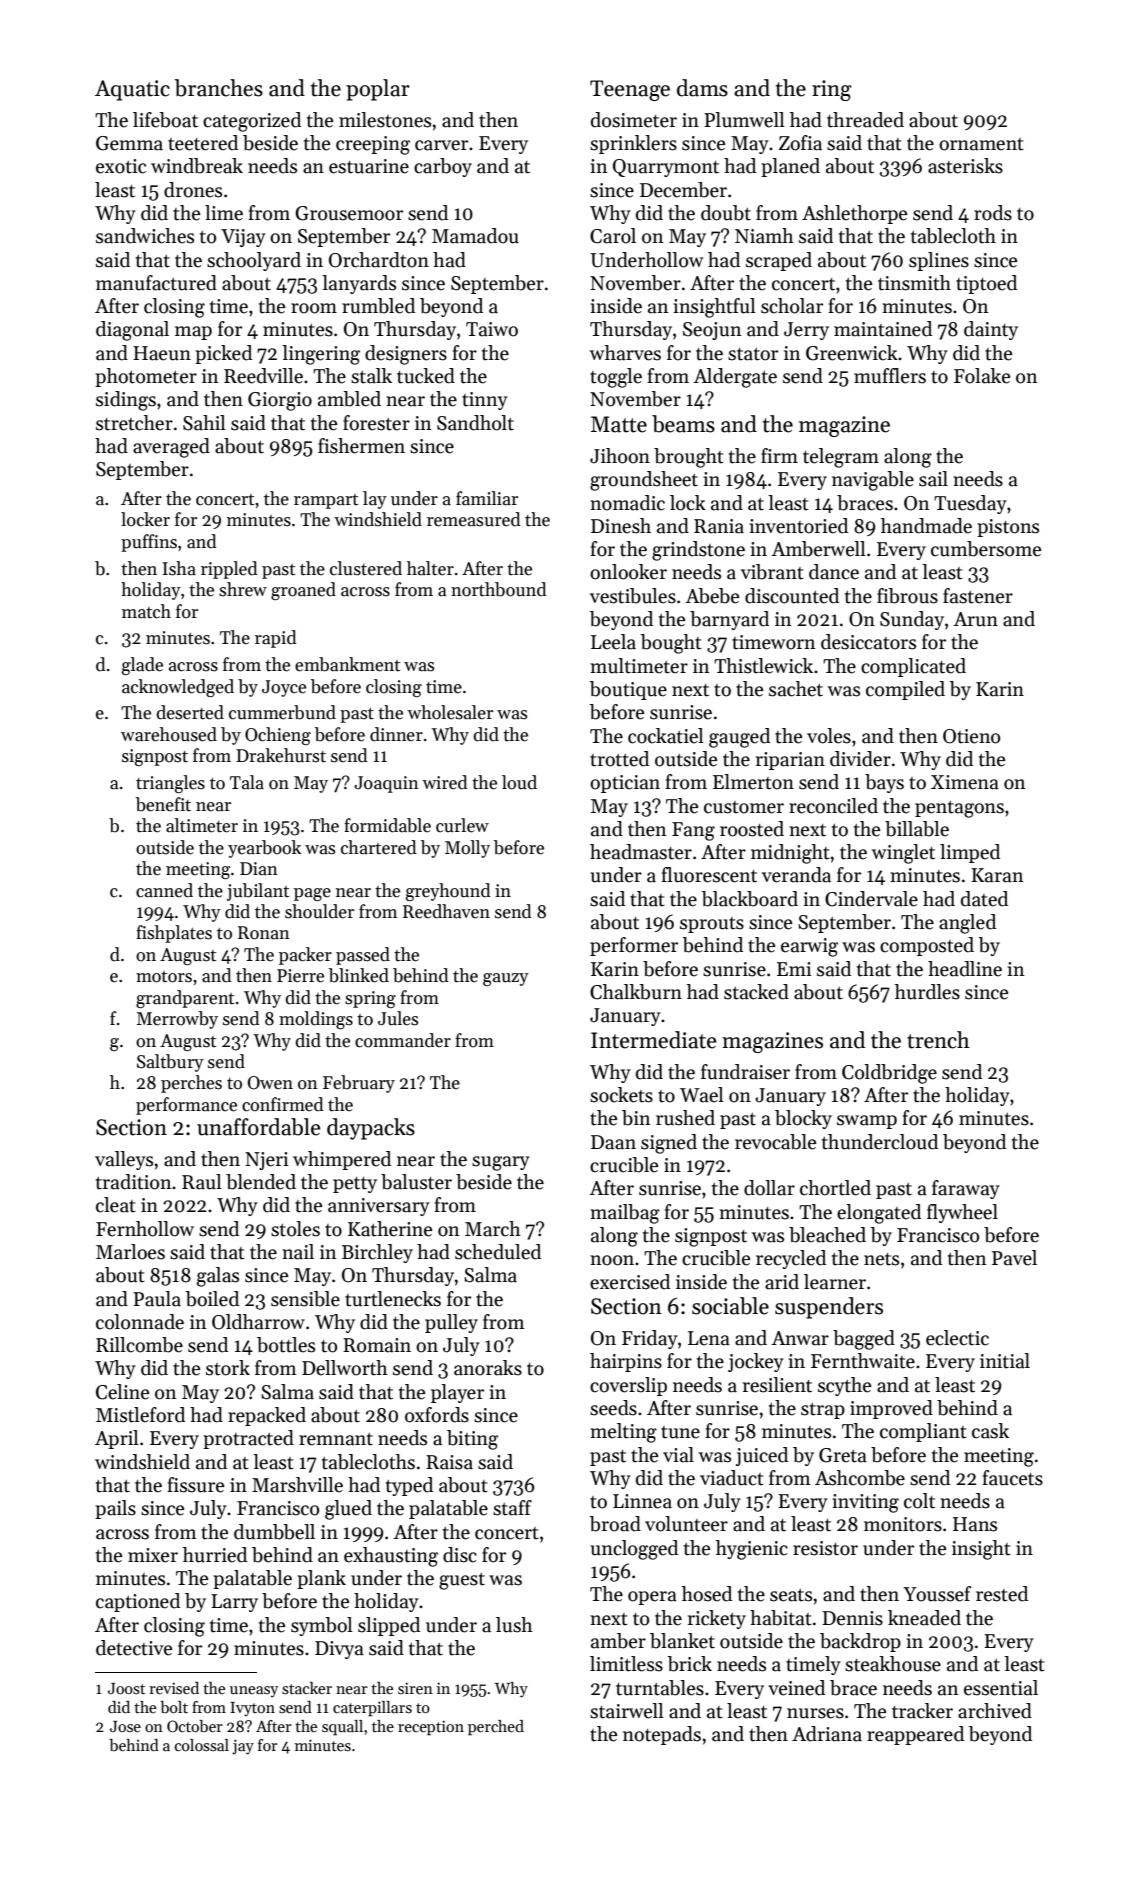 The image size is (1141, 1880). What do you see at coordinates (228, 1368) in the page?
I see `stork` at bounding box center [228, 1368].
